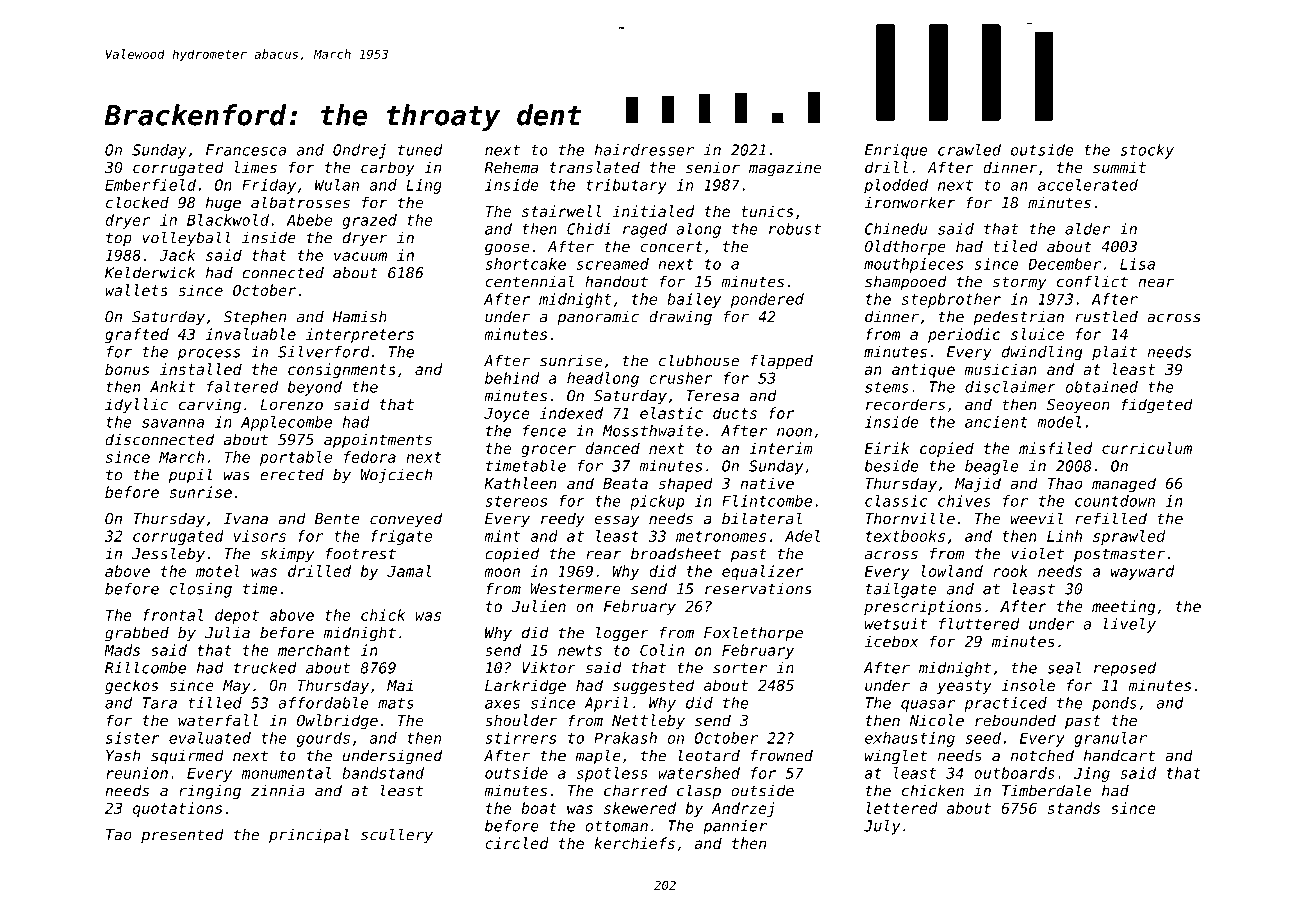 The height and width of the screenshot is (924, 1308). Describe the element at coordinates (383, 773) in the screenshot. I see `bandstand` at that location.
